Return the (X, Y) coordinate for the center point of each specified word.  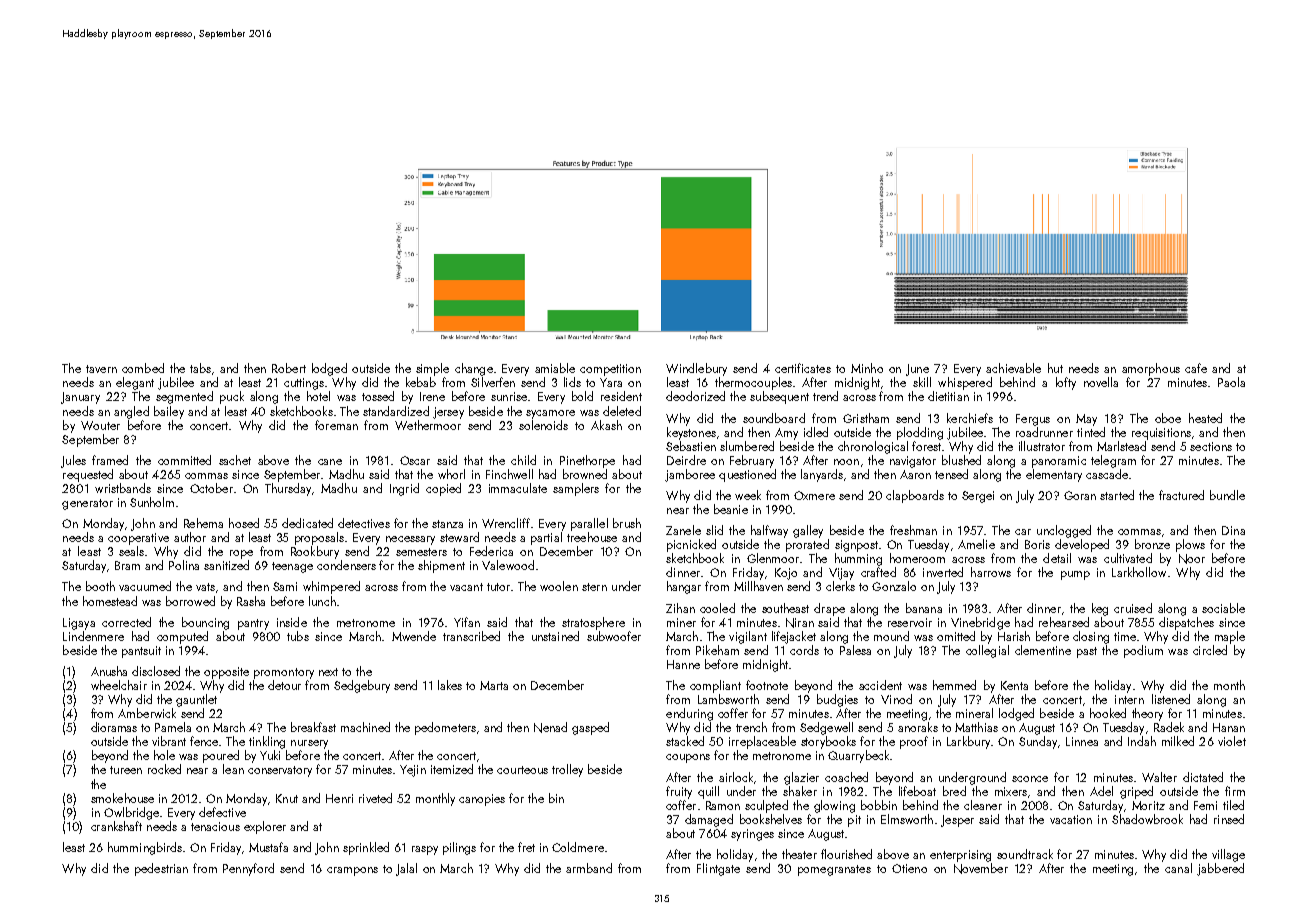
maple (1230, 637)
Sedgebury (362, 686)
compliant (715, 686)
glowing (834, 806)
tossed (378, 396)
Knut (287, 798)
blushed (961, 460)
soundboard (774, 418)
